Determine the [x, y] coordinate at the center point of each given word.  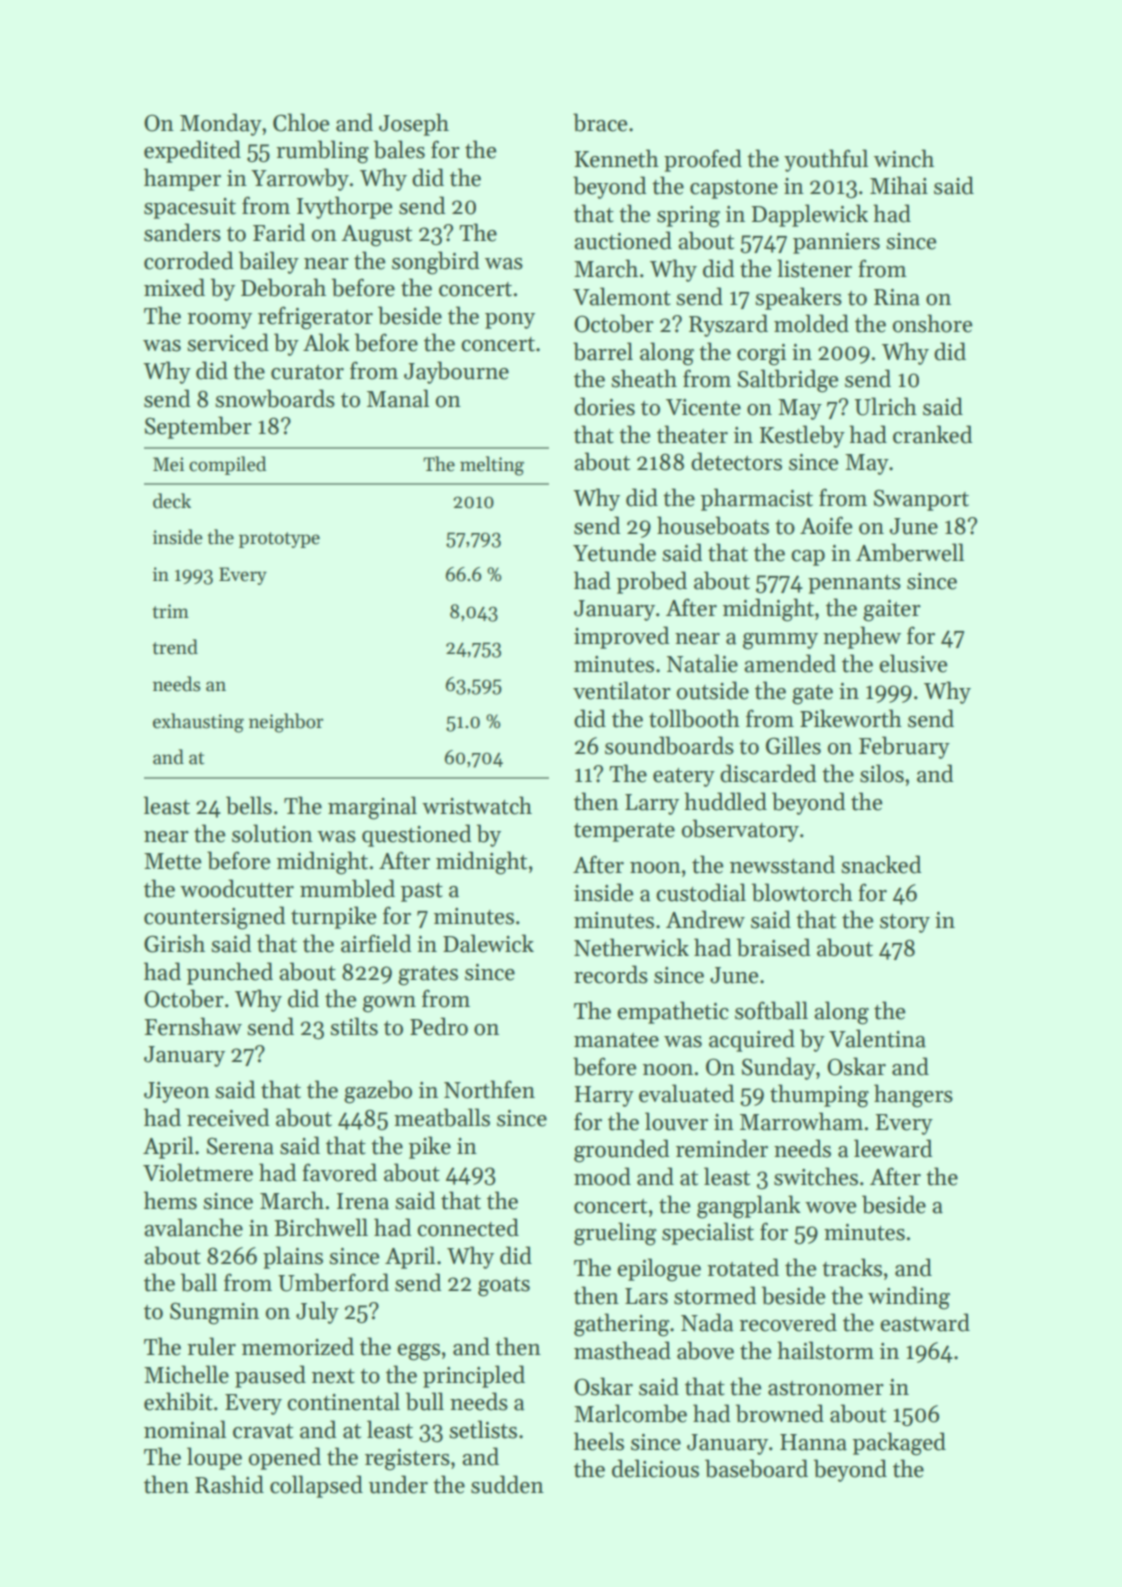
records [611, 974]
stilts [354, 1026]
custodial [701, 892]
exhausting [198, 723]
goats [504, 1287]
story [905, 923]
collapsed [316, 1486]
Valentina [877, 1038]
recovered [788, 1322]
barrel [603, 351]
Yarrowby [300, 179]
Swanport [921, 500]
